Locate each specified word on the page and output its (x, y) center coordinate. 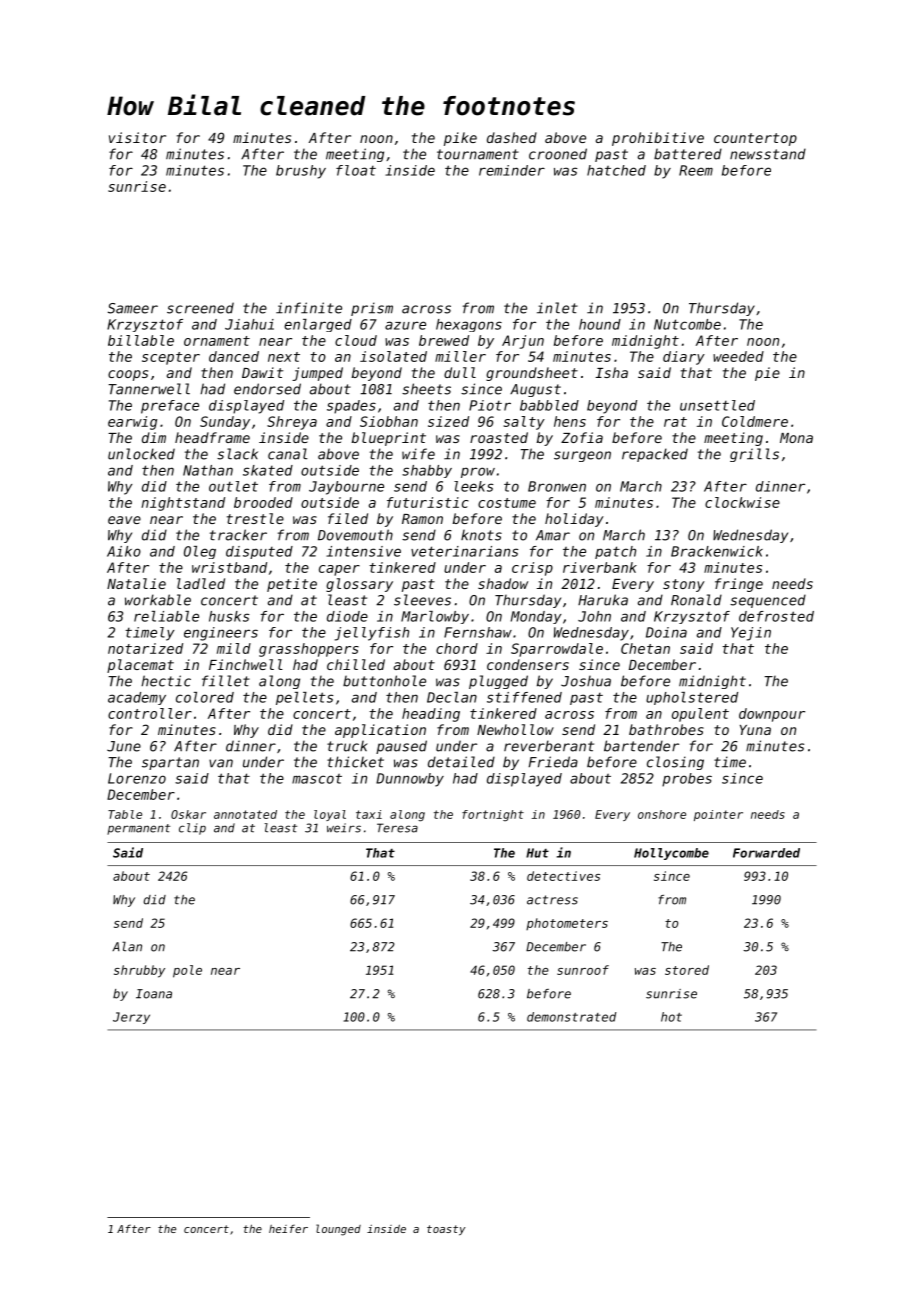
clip (192, 829)
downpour (772, 715)
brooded (263, 502)
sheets (426, 389)
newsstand (768, 154)
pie (767, 374)
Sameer (133, 308)
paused (401, 747)
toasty (446, 1230)
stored (687, 970)
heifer (288, 1229)
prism (372, 309)
